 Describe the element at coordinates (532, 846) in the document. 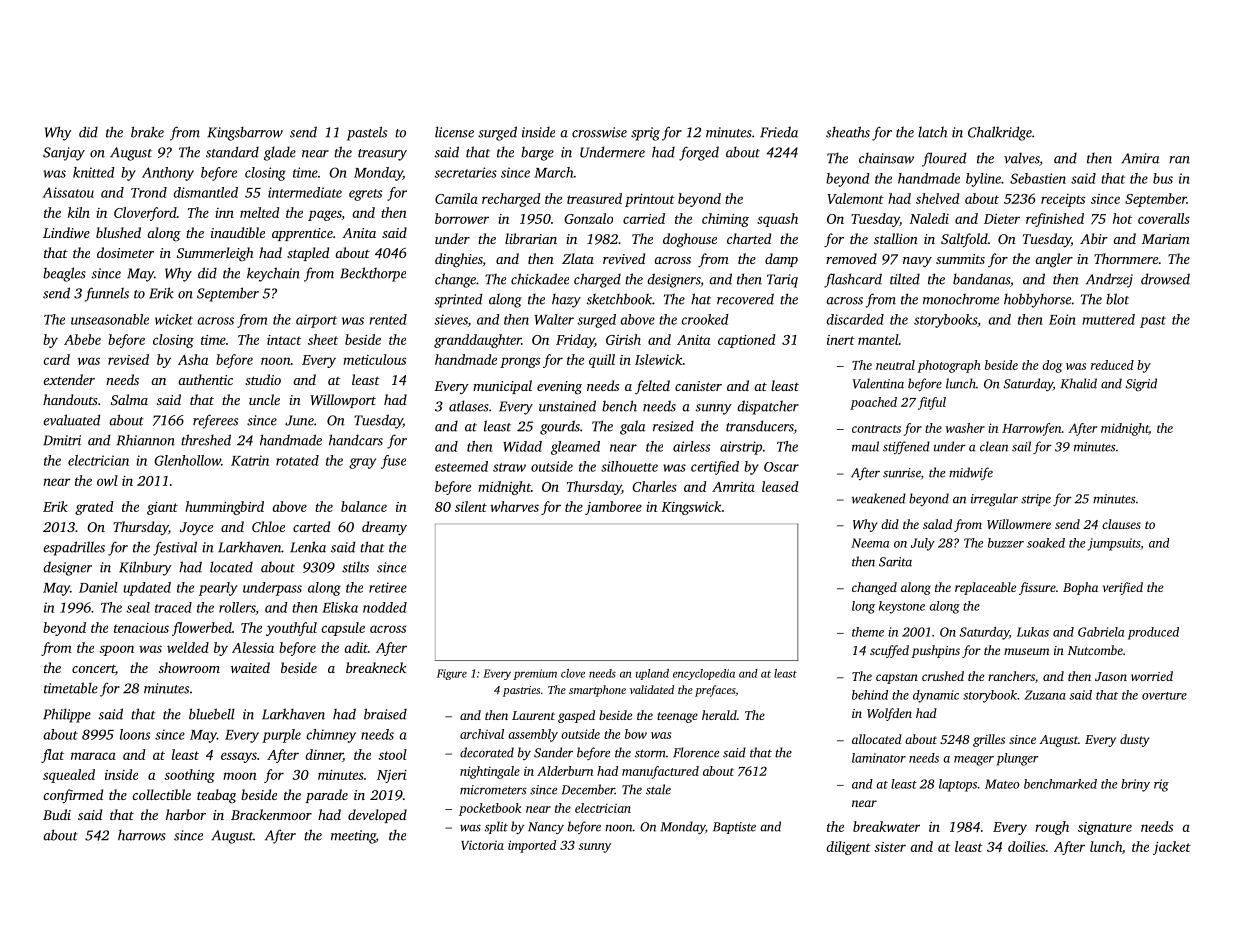

I see `imported` at that location.
